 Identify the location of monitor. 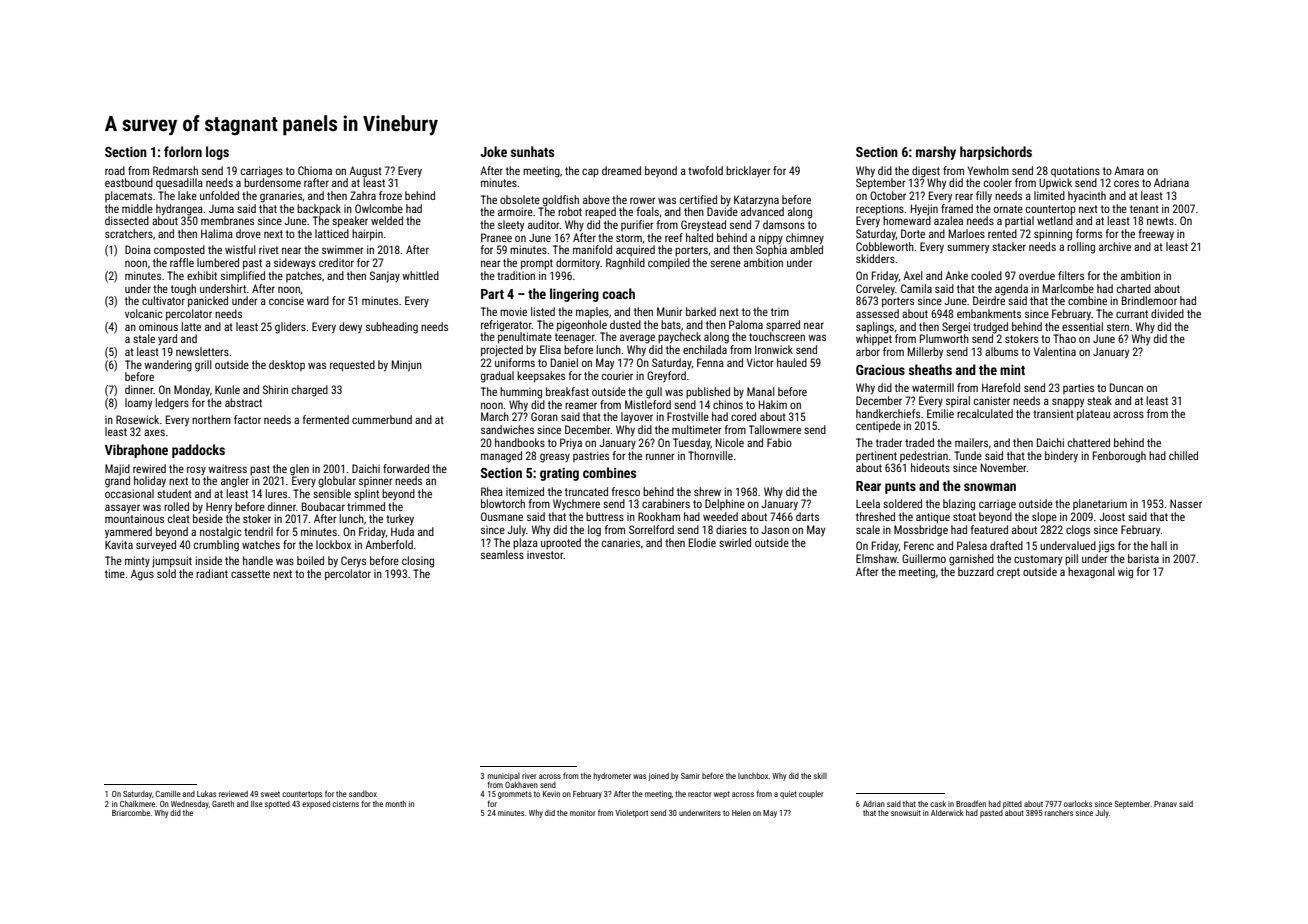
(583, 813).
